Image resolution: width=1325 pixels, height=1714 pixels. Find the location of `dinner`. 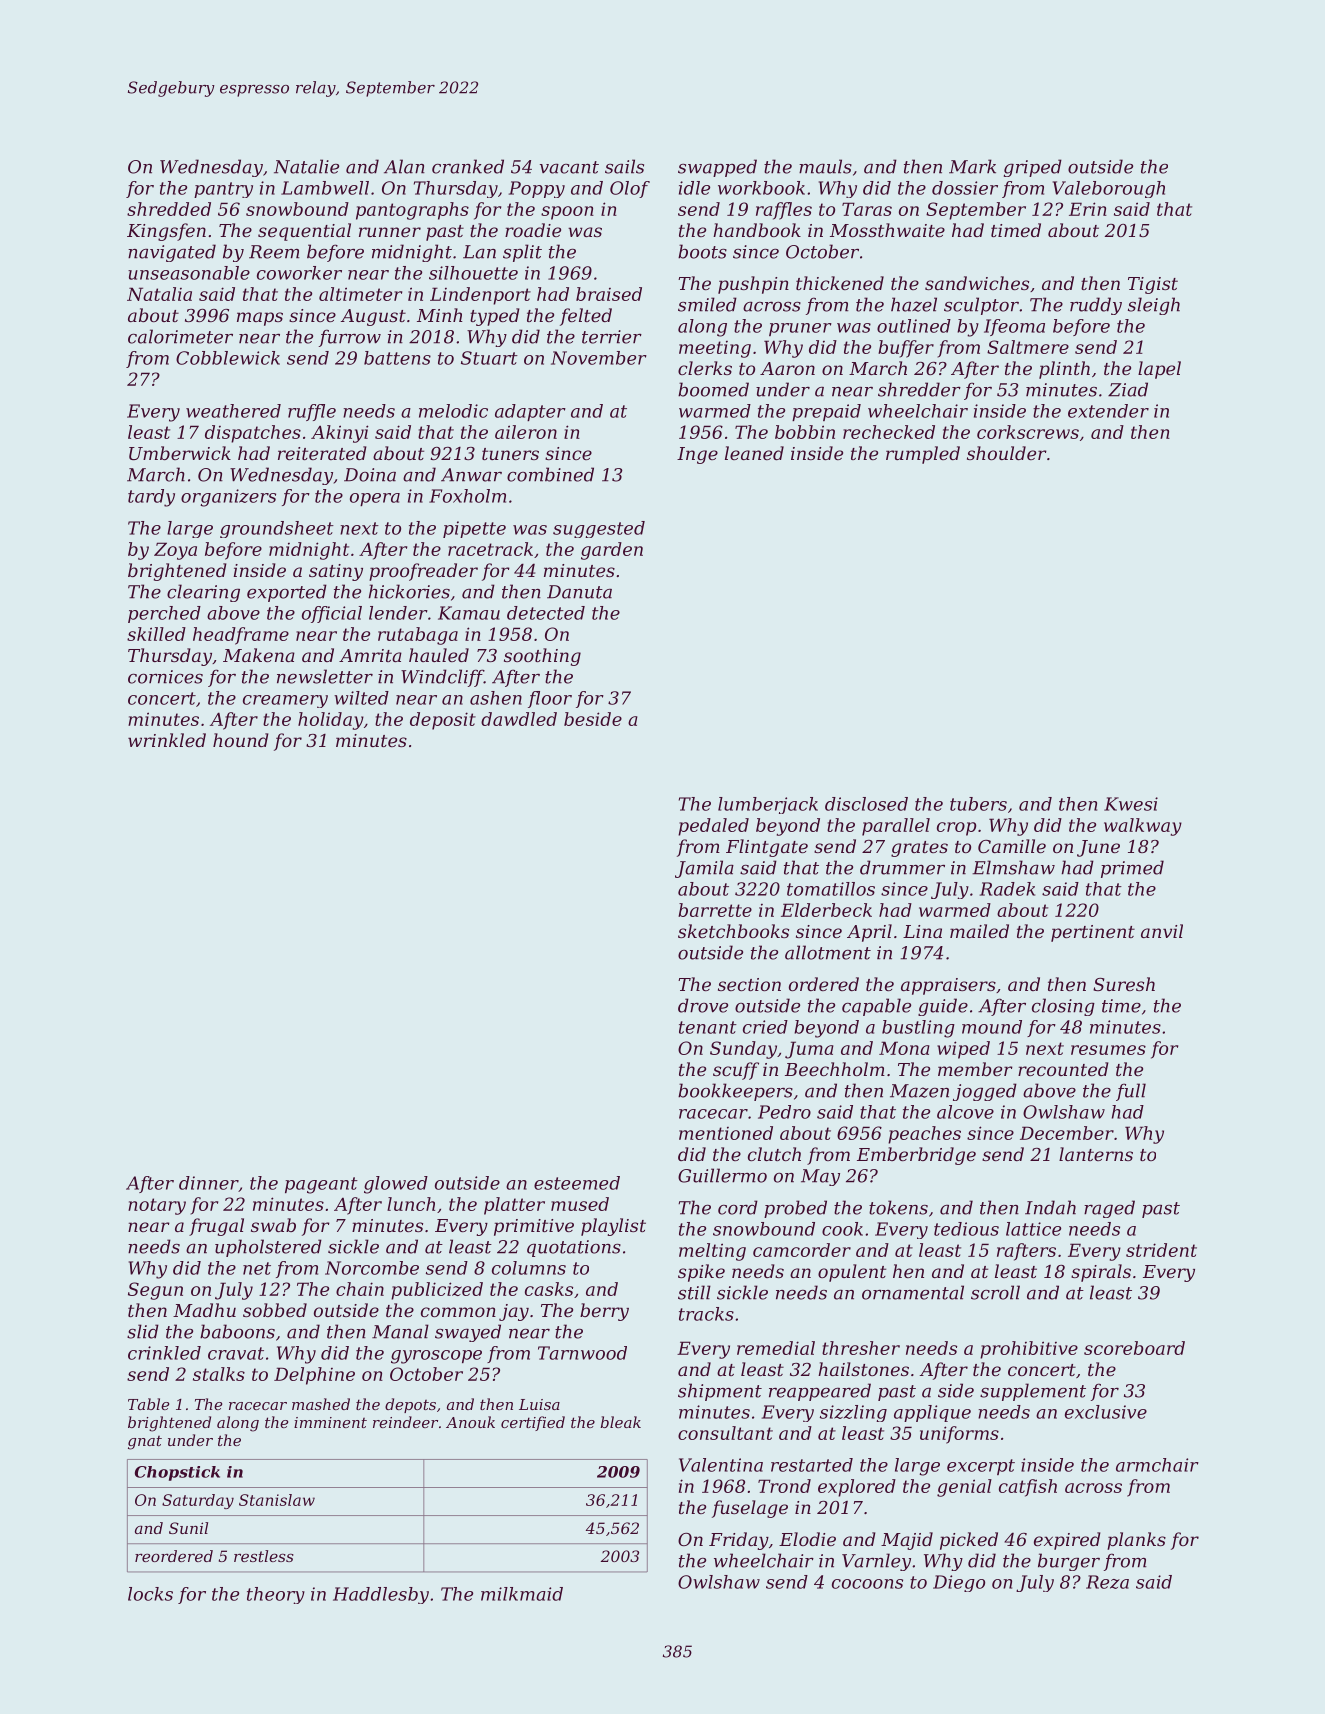

dinner is located at coordinates (209, 1184).
